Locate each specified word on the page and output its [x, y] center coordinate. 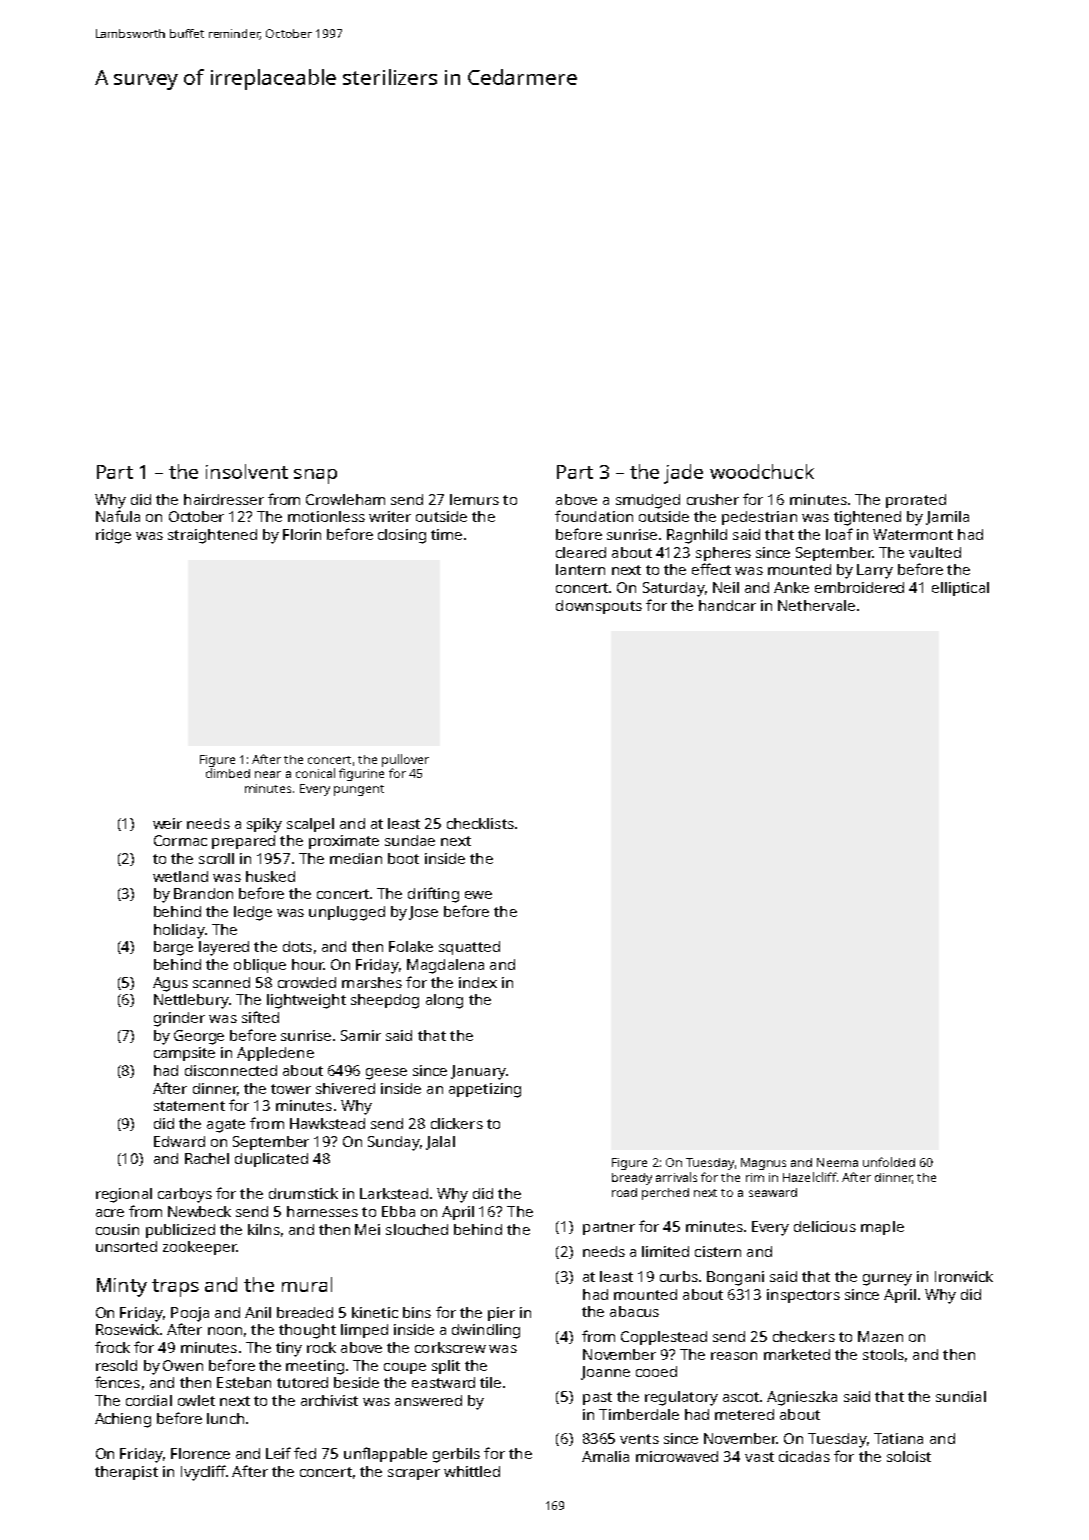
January [478, 1072]
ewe [478, 895]
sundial [961, 1396]
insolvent [247, 471]
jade [683, 474]
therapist [126, 1473]
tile [490, 1382]
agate [226, 1126]
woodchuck [762, 471]
